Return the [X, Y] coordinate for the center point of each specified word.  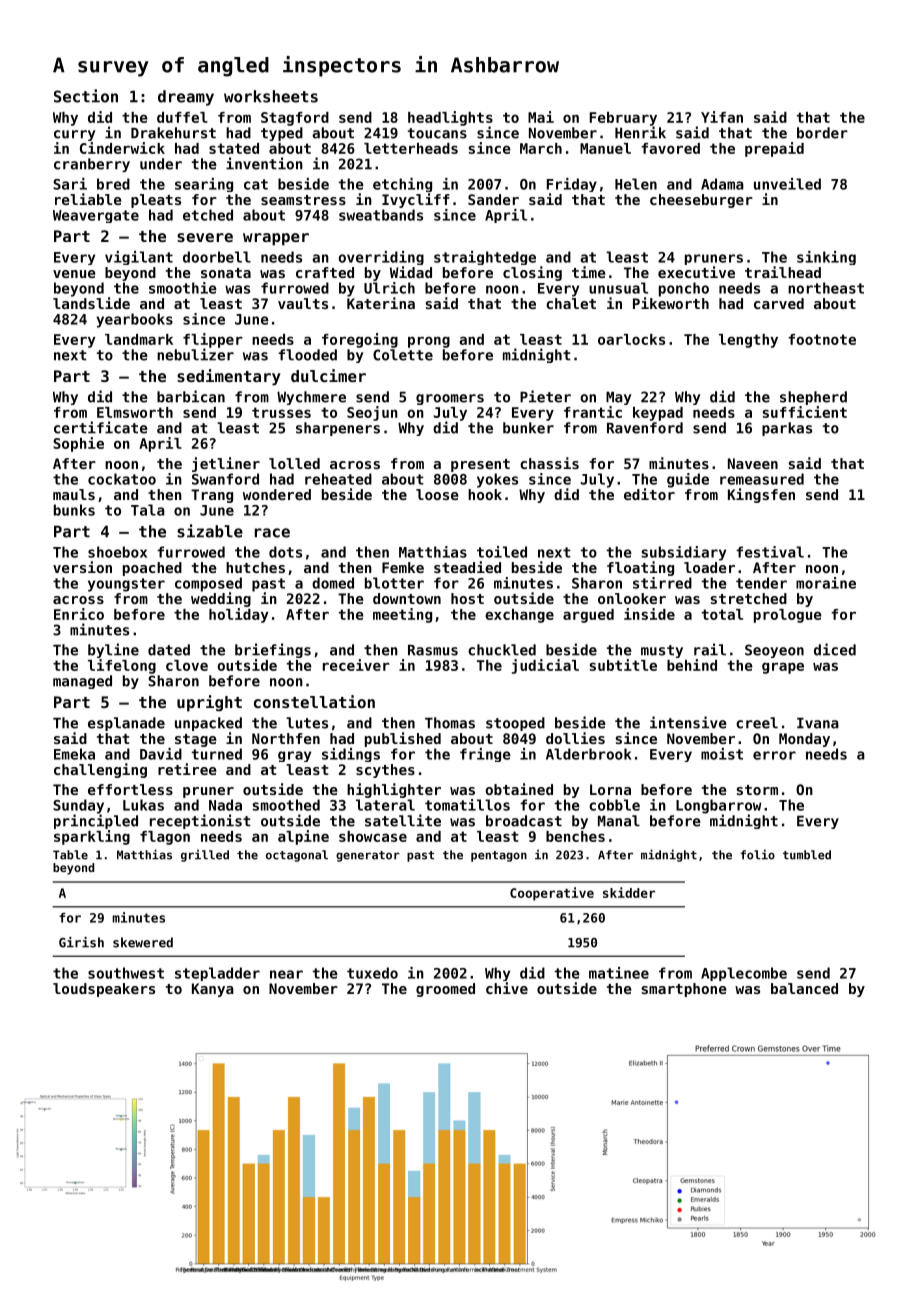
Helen [636, 184]
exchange [519, 616]
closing [532, 273]
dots [285, 552]
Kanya [213, 990]
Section [86, 96]
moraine [826, 583]
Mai [541, 117]
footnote [822, 339]
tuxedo [372, 973]
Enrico [79, 614]
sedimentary [229, 377]
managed [82, 682]
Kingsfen [761, 495]
